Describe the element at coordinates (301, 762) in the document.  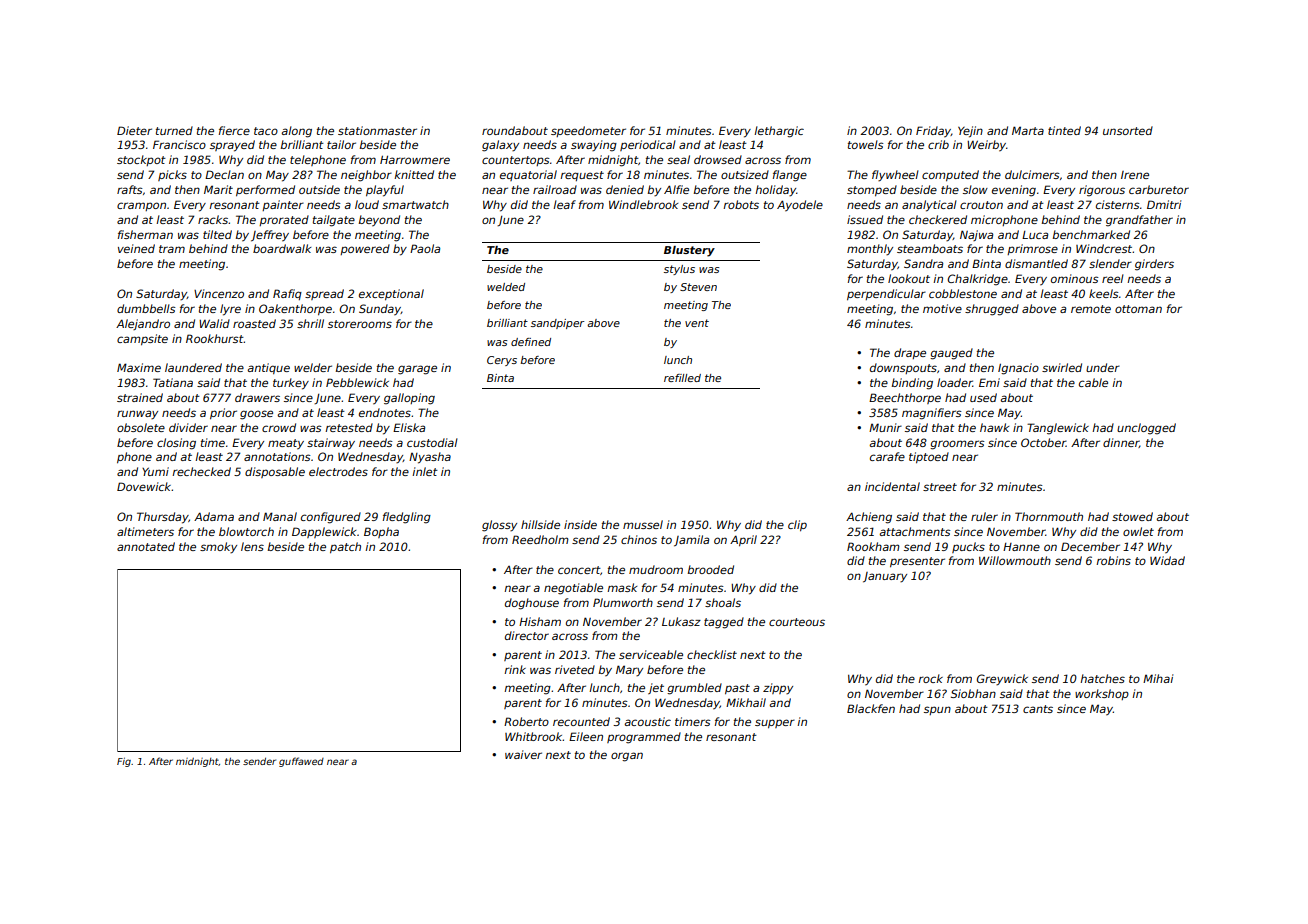
I see `guffawed` at that location.
